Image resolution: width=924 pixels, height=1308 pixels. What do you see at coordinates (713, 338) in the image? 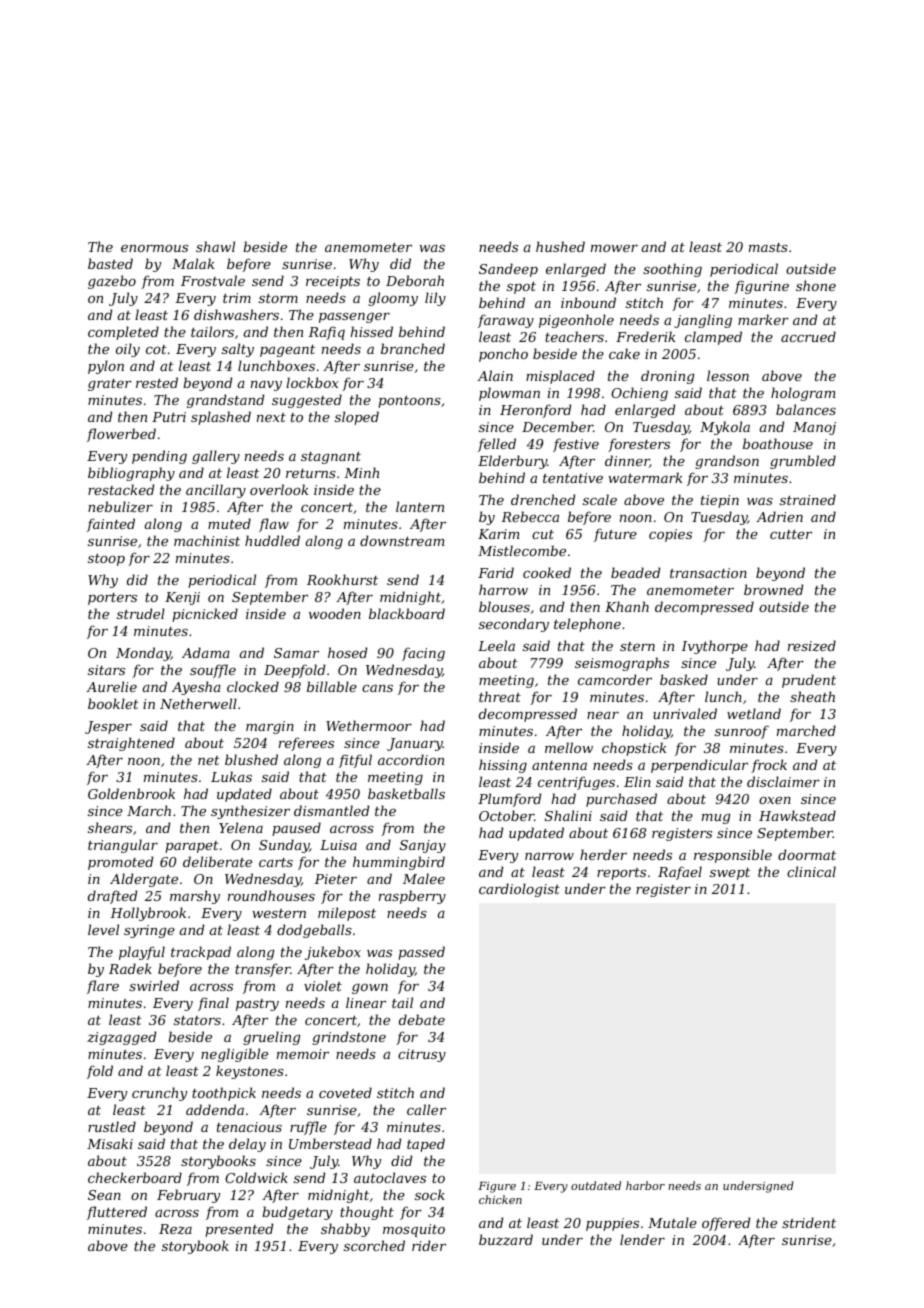
I see `clamped` at bounding box center [713, 338].
